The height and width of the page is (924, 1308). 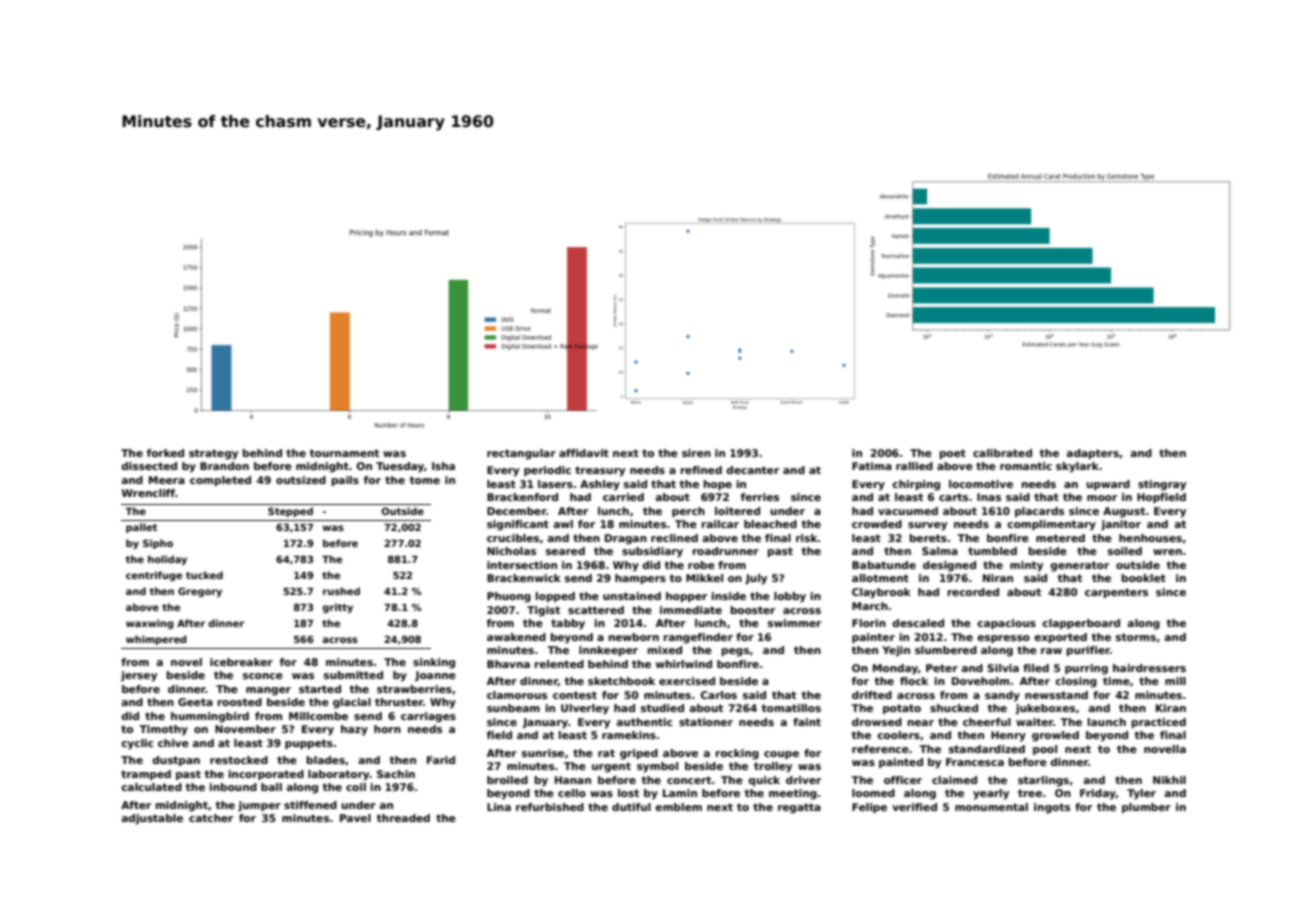 What do you see at coordinates (1125, 551) in the page?
I see `soiled` at bounding box center [1125, 551].
